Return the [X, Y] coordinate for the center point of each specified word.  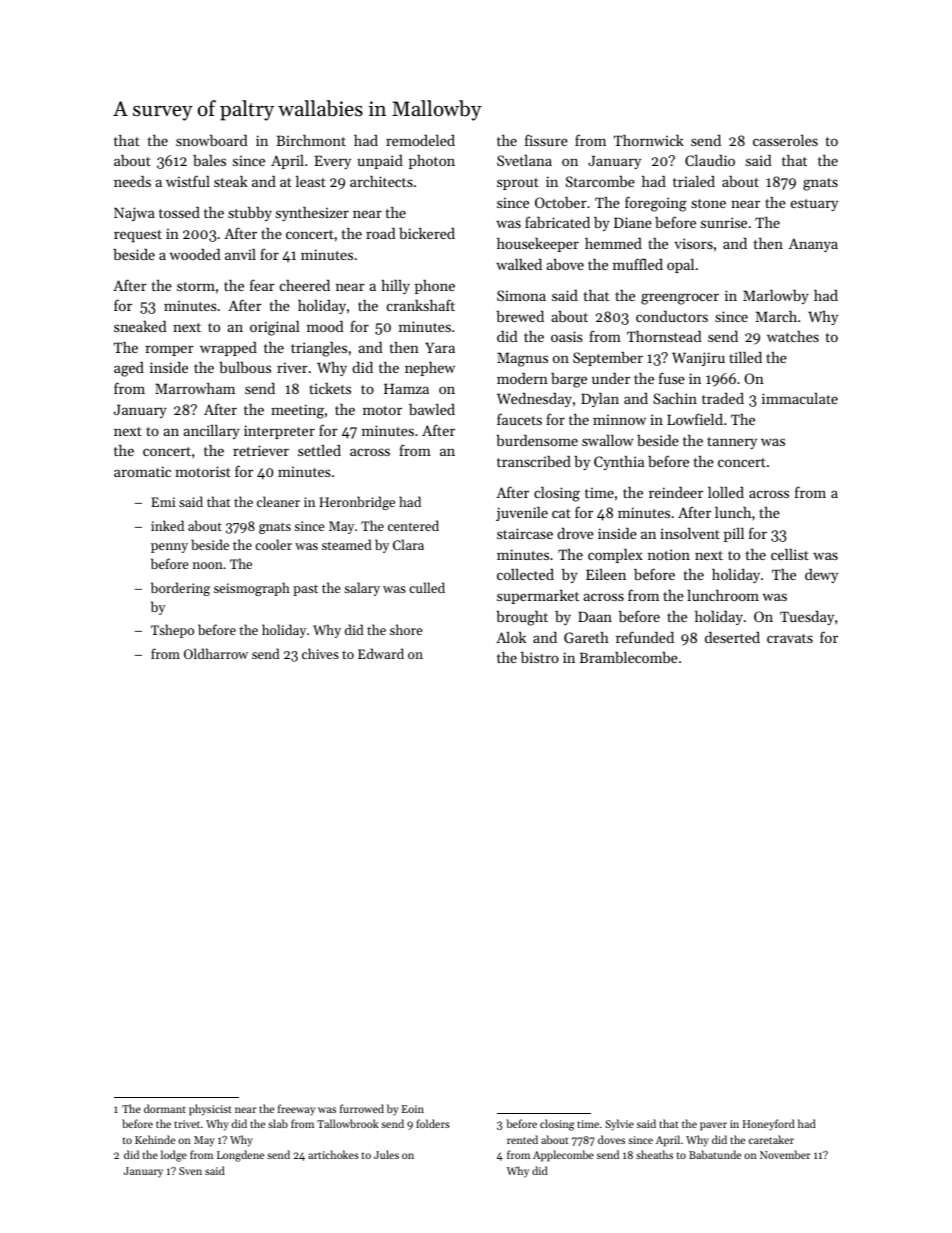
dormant [165, 1108]
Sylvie [619, 1125]
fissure [546, 140]
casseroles [785, 140]
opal [680, 266]
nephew [430, 369]
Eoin [413, 1109]
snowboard [211, 140]
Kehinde [155, 1139]
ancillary [211, 432]
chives [320, 653]
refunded [645, 637]
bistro [540, 657]
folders [433, 1123]
